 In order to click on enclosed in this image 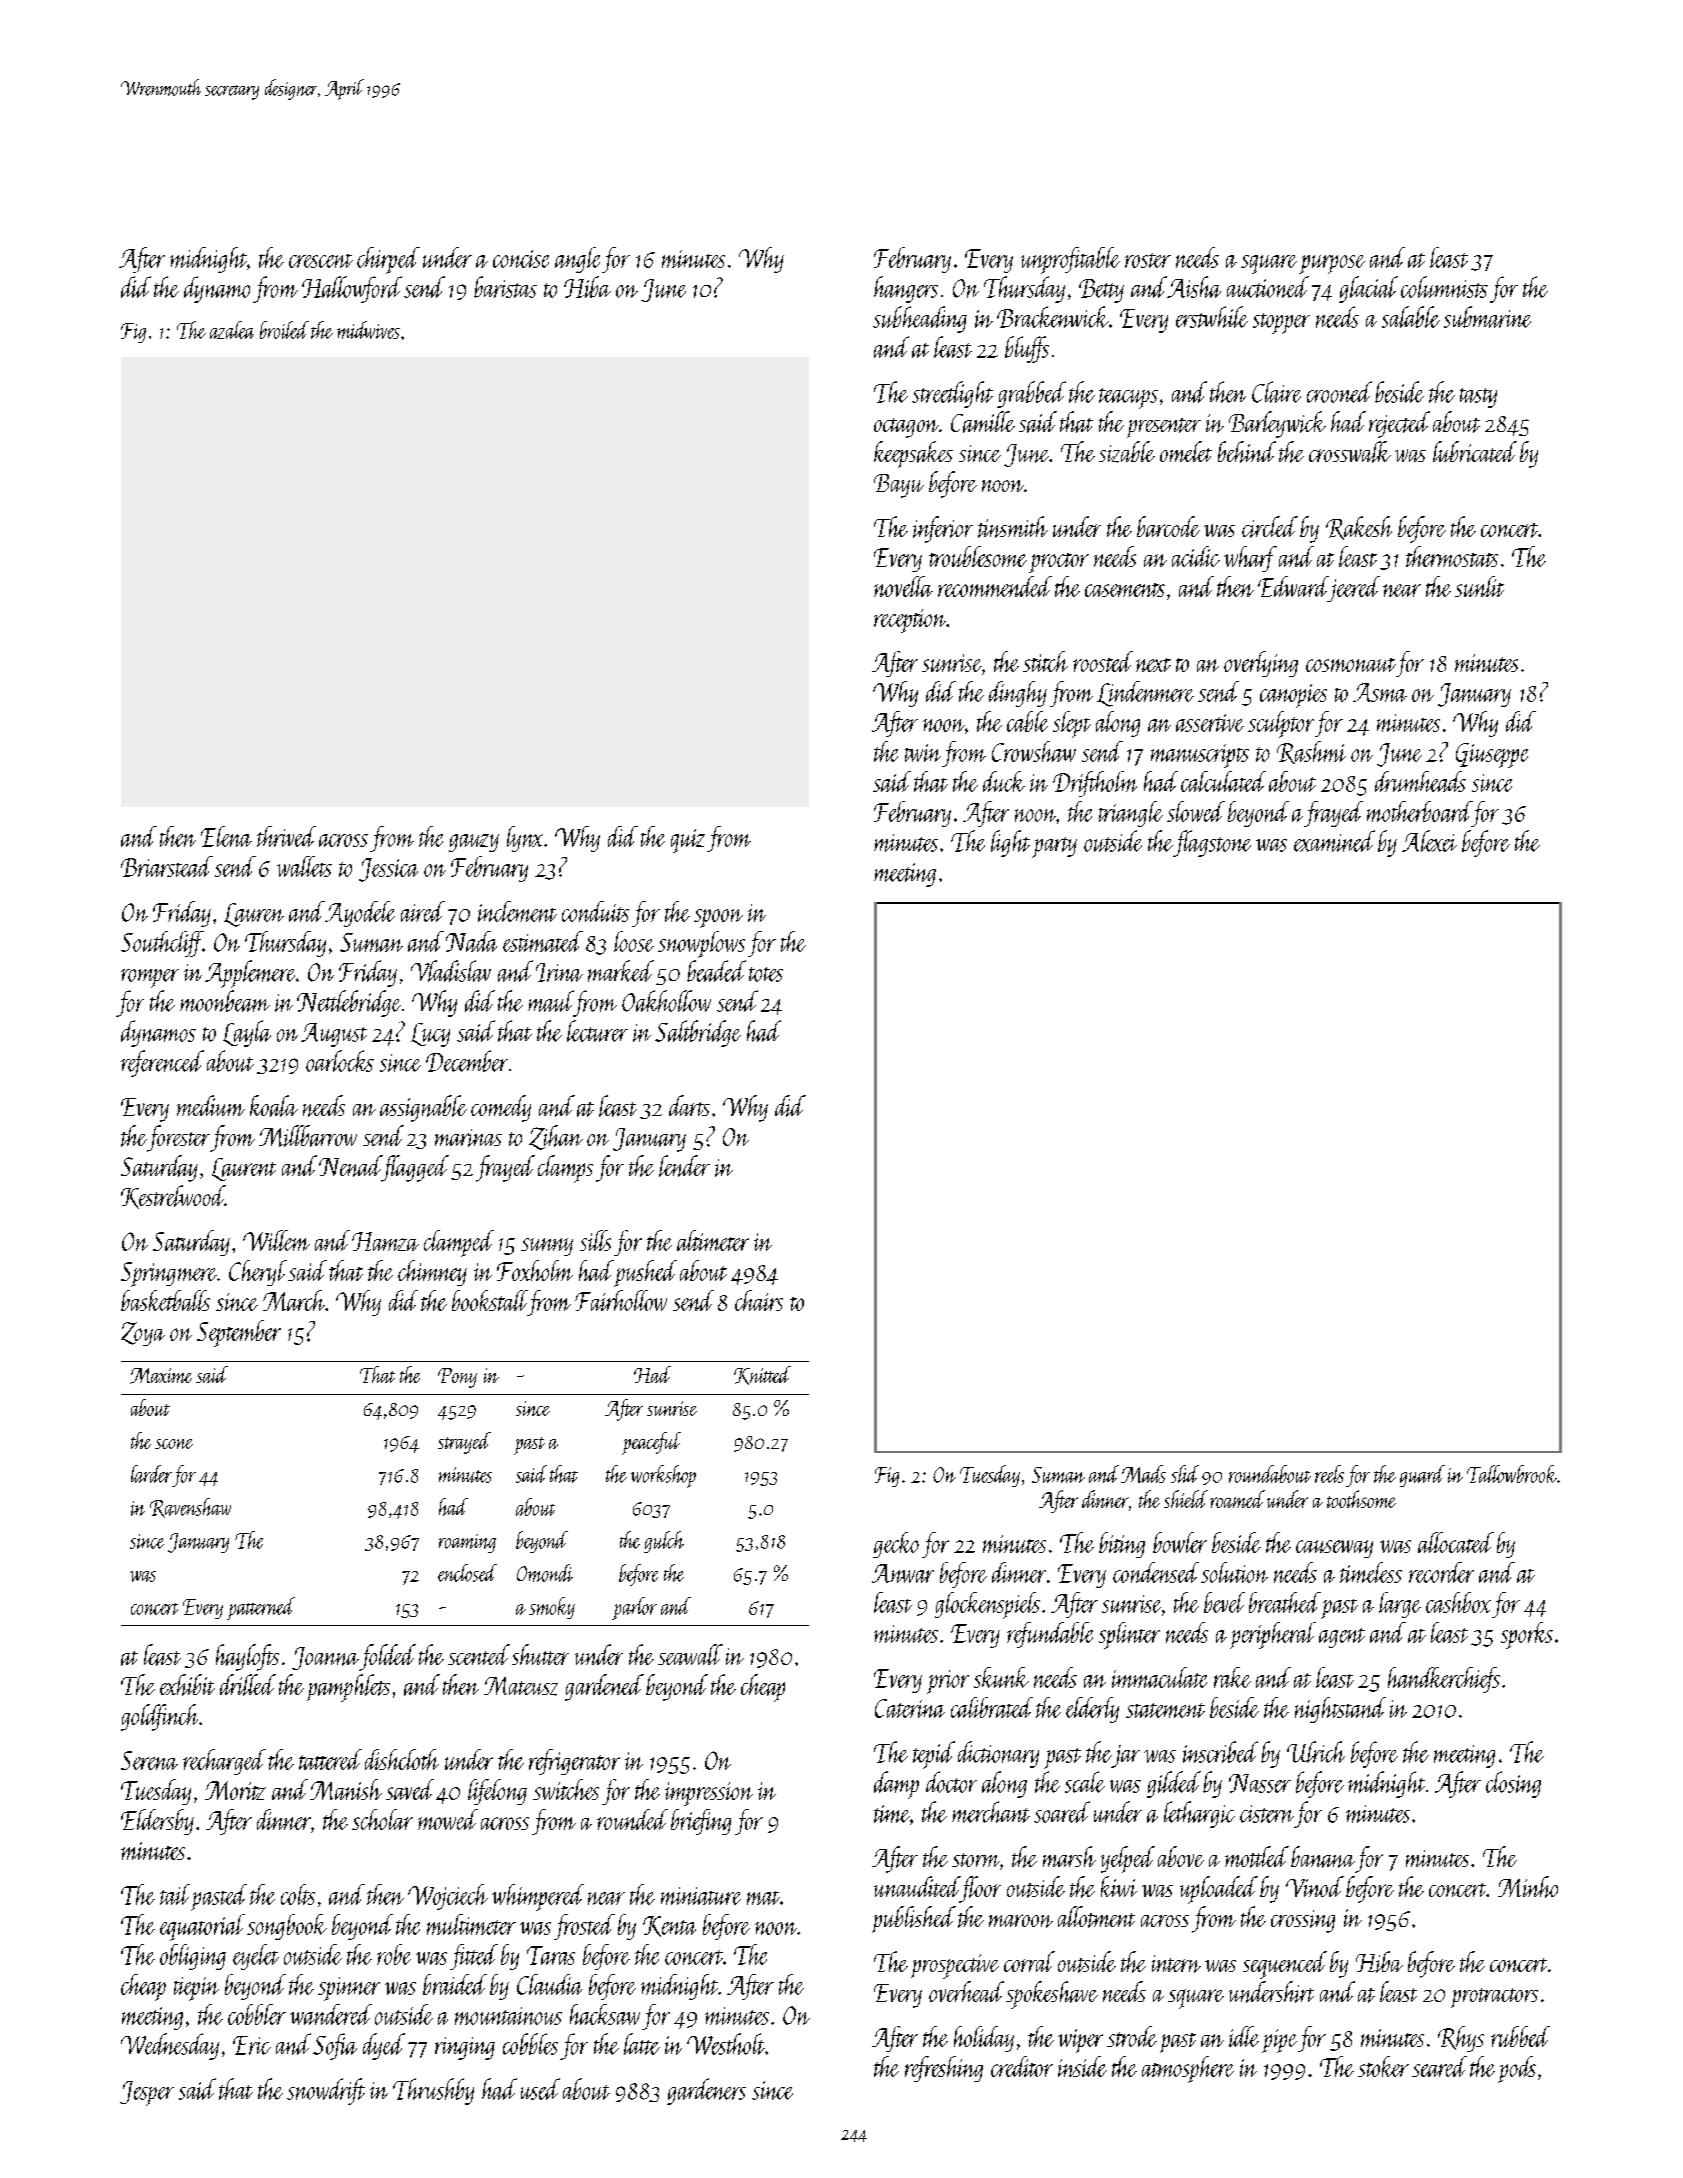, I will do `click(467, 1573)`.
